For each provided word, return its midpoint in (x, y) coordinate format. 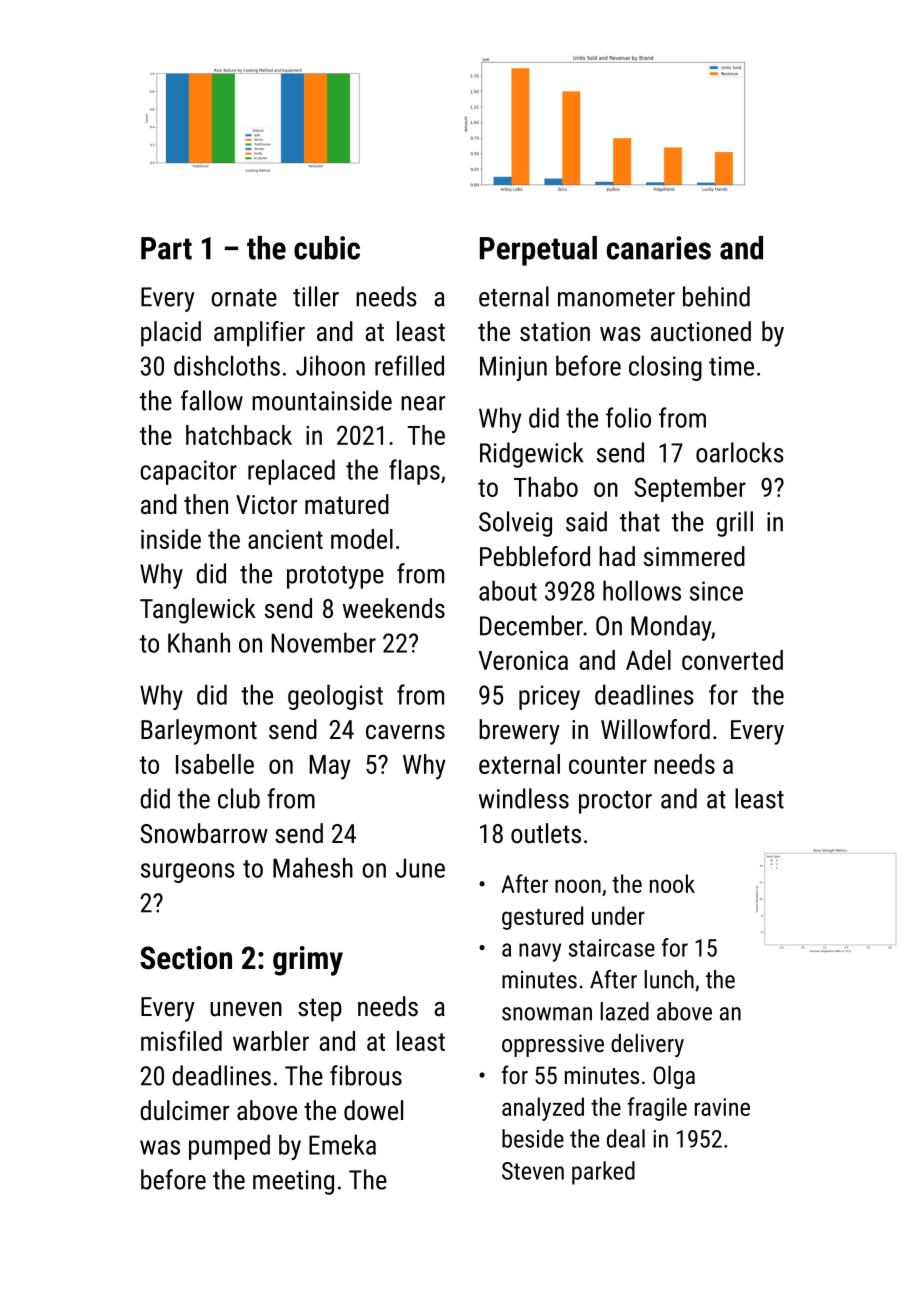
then (206, 504)
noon (578, 886)
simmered (694, 556)
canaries (659, 248)
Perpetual (538, 251)
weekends (394, 608)
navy (540, 952)
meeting (293, 1182)
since (716, 591)
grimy (308, 961)
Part (166, 248)
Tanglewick (198, 611)
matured (347, 504)
